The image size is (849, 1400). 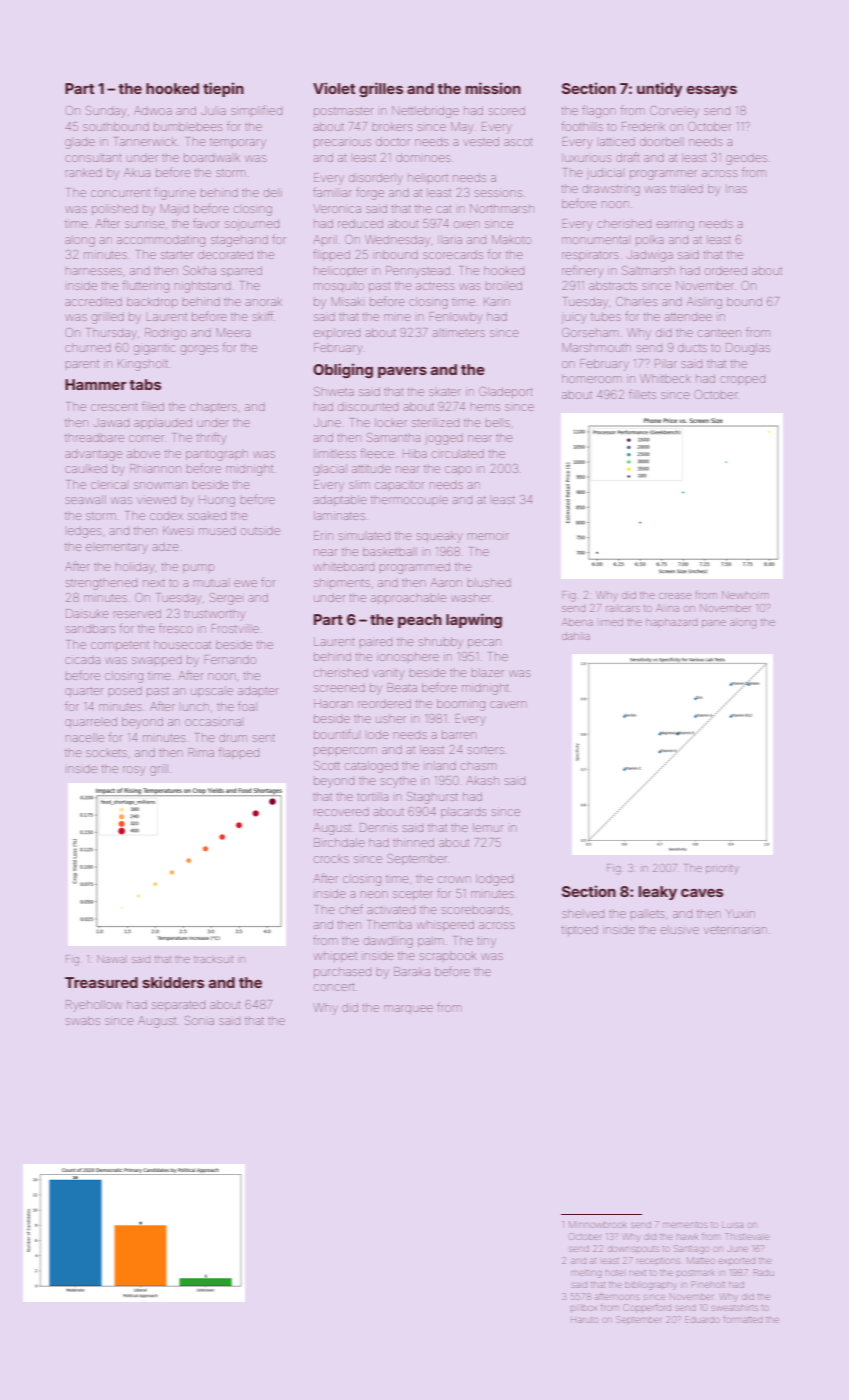 I want to click on stagehand, so click(x=239, y=241).
